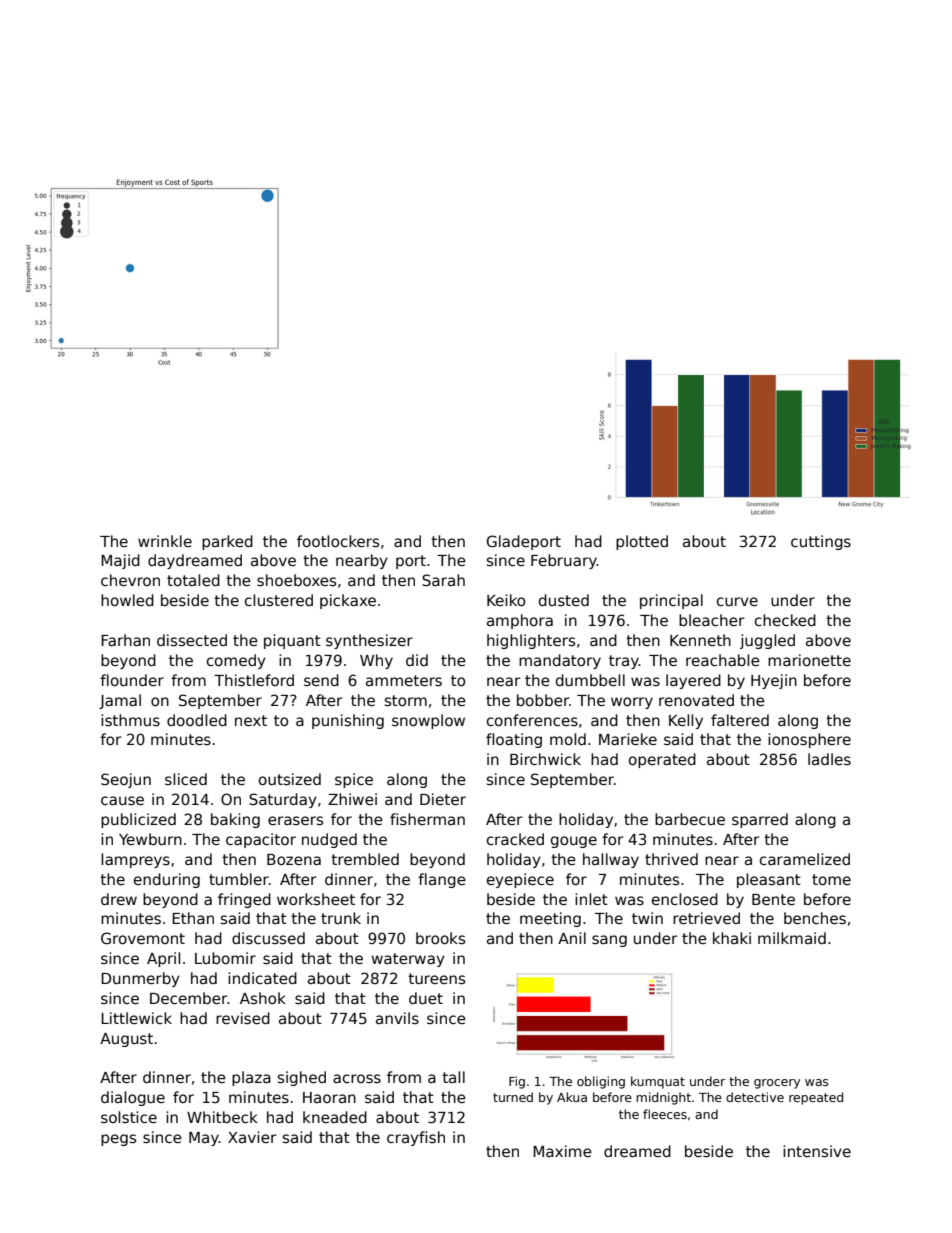  Describe the element at coordinates (815, 918) in the document. I see `benches` at that location.
